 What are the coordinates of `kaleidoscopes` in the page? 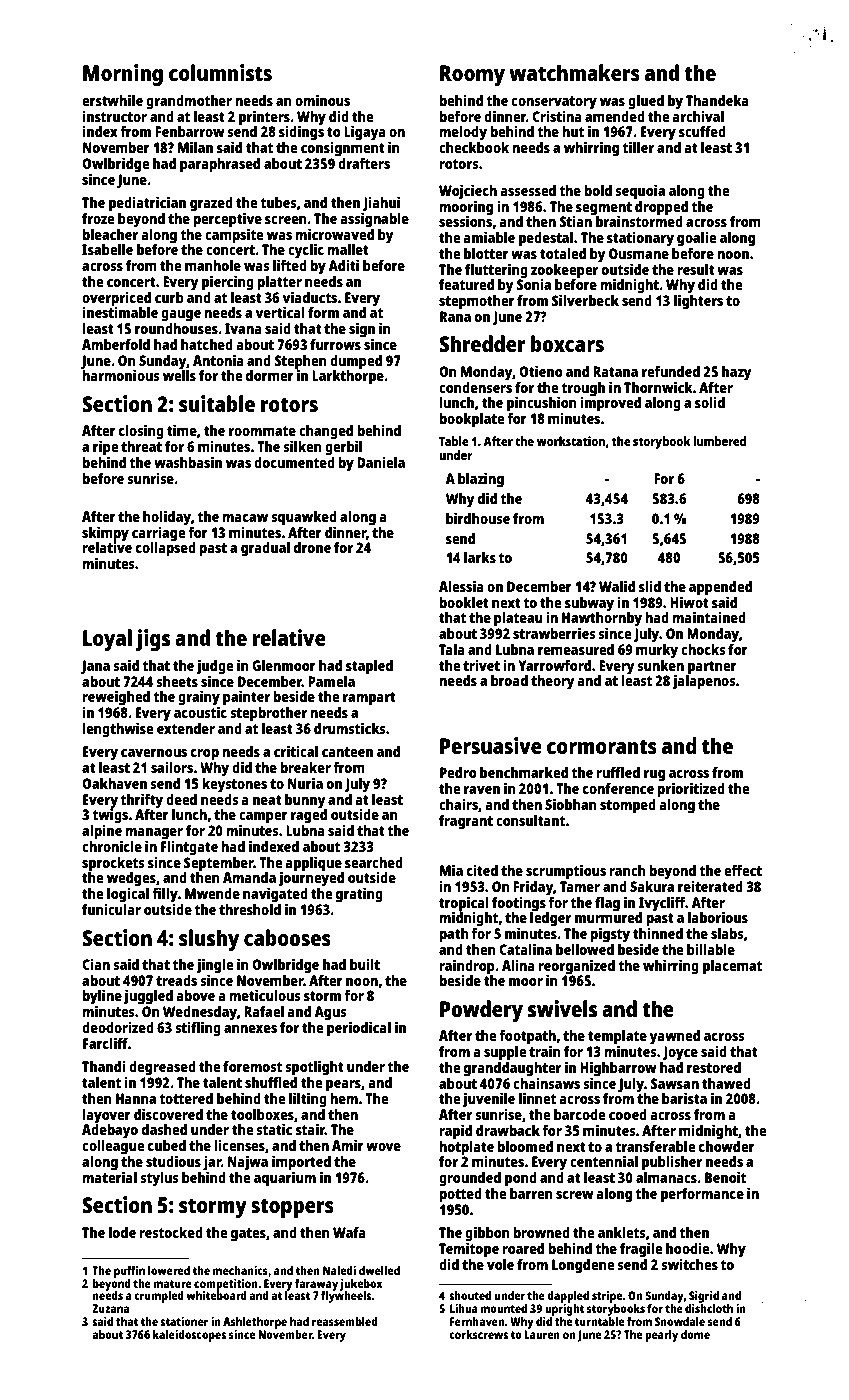 It's located at (189, 1336).
